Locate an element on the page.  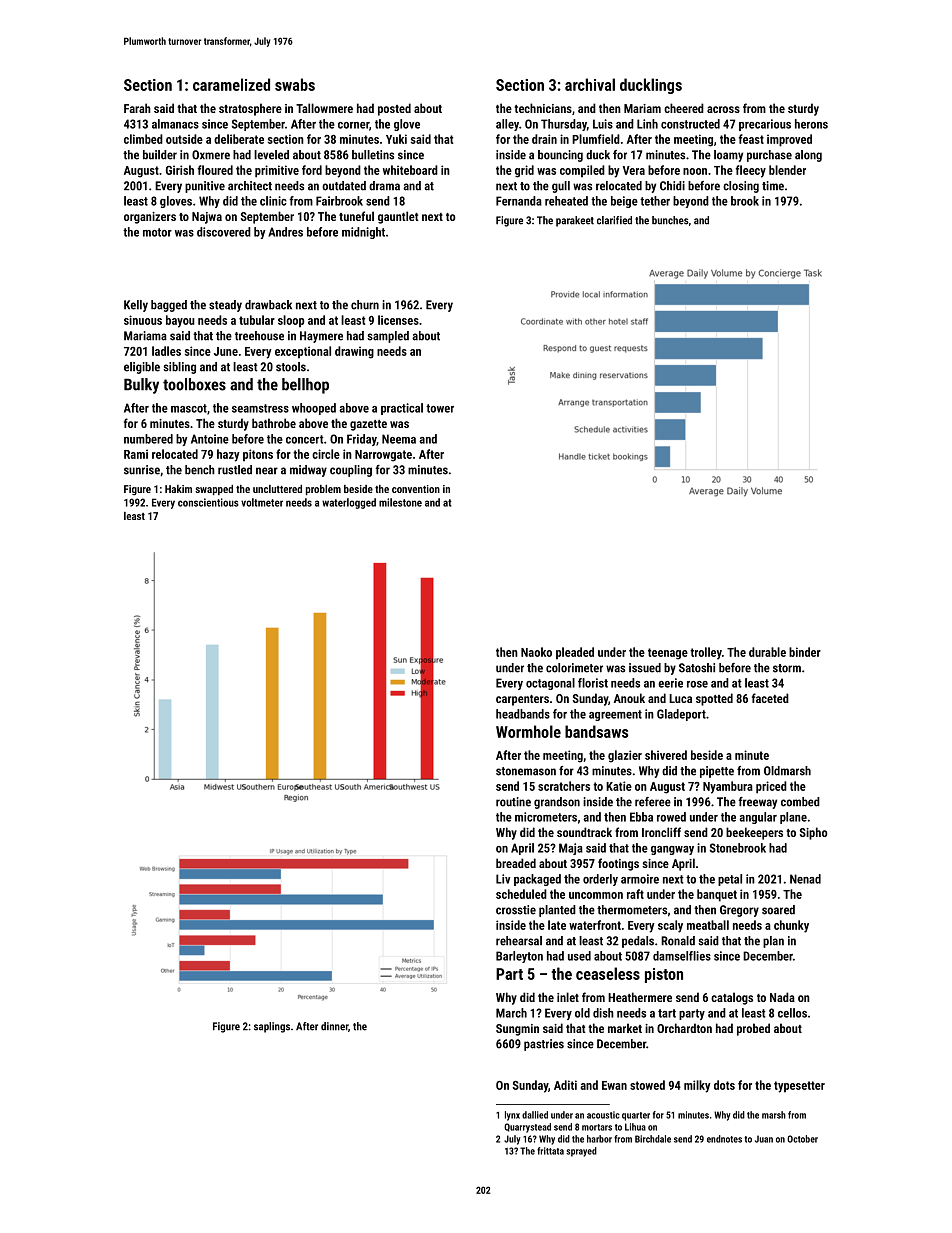
lynx is located at coordinates (512, 1116).
